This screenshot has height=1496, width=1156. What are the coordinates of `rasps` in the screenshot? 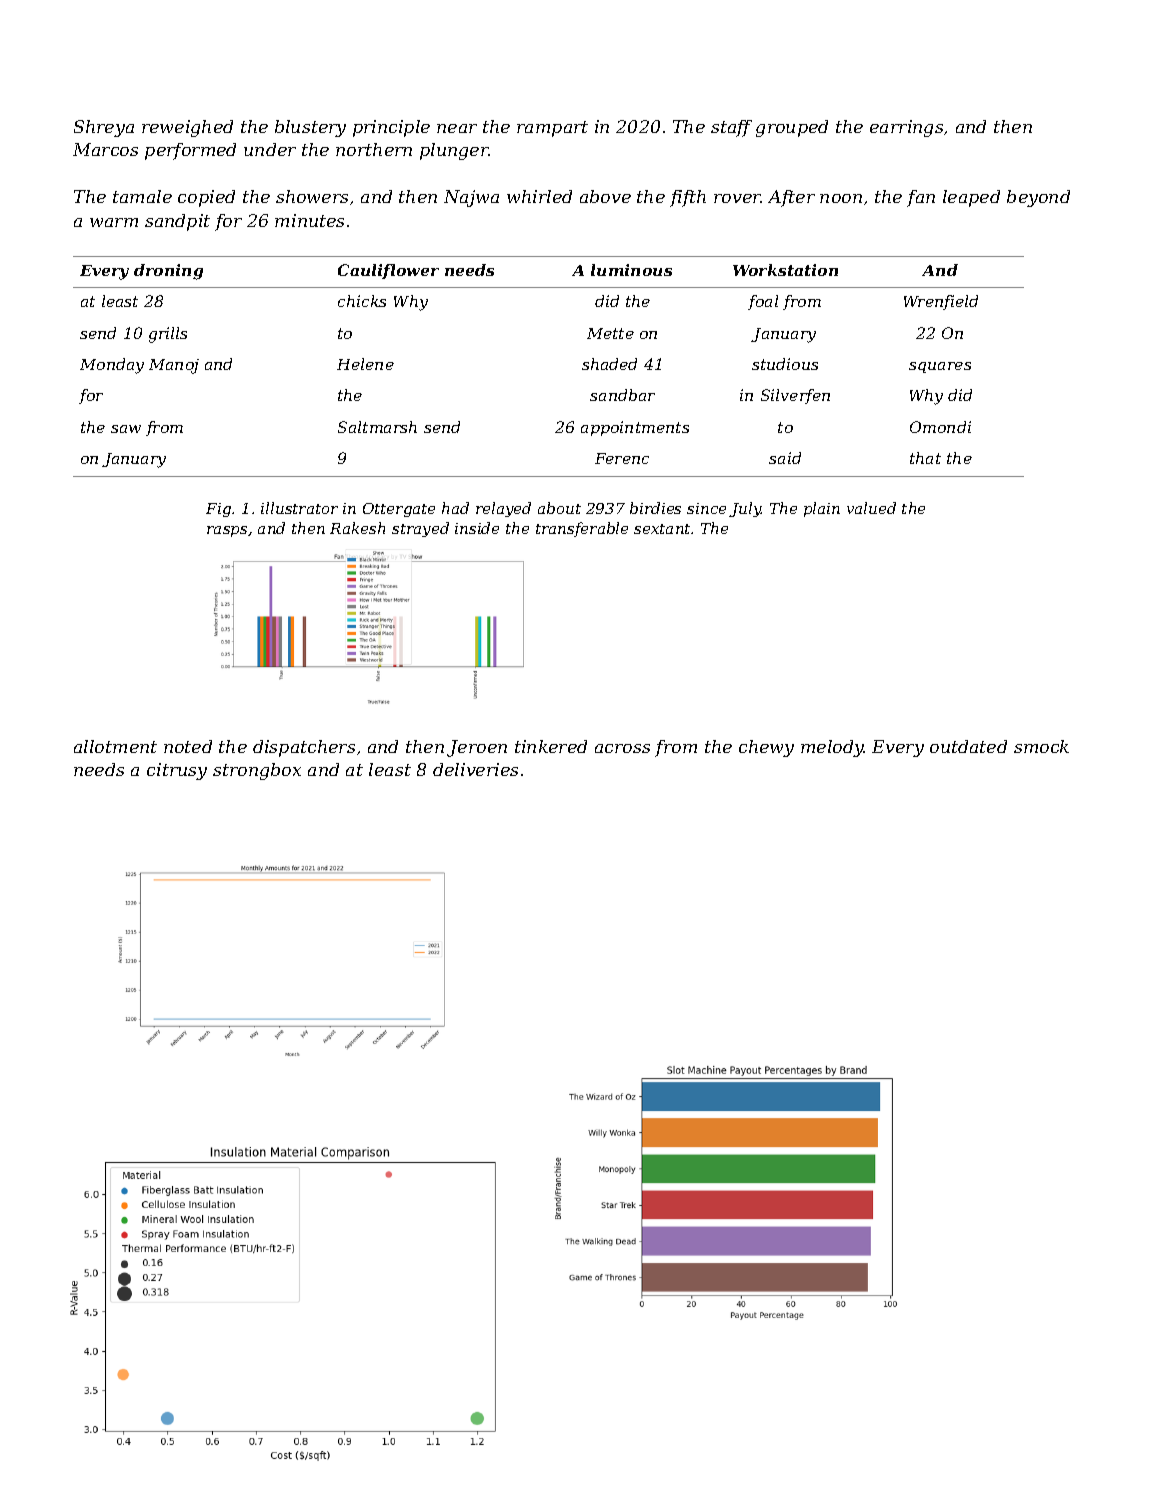 It's located at (227, 531).
